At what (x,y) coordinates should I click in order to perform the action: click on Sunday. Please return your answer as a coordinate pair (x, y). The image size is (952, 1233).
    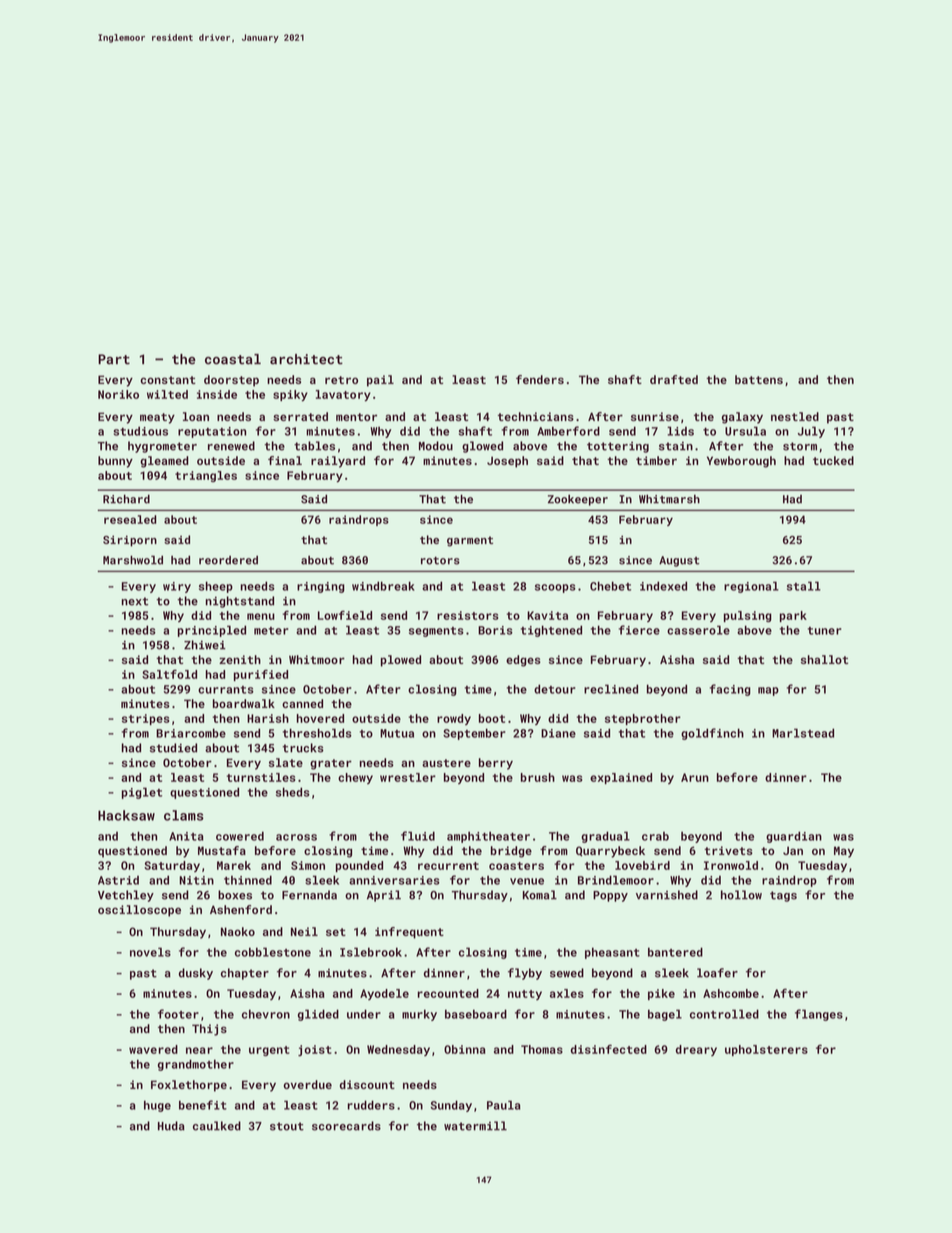
    Looking at the image, I should click on (451, 1106).
